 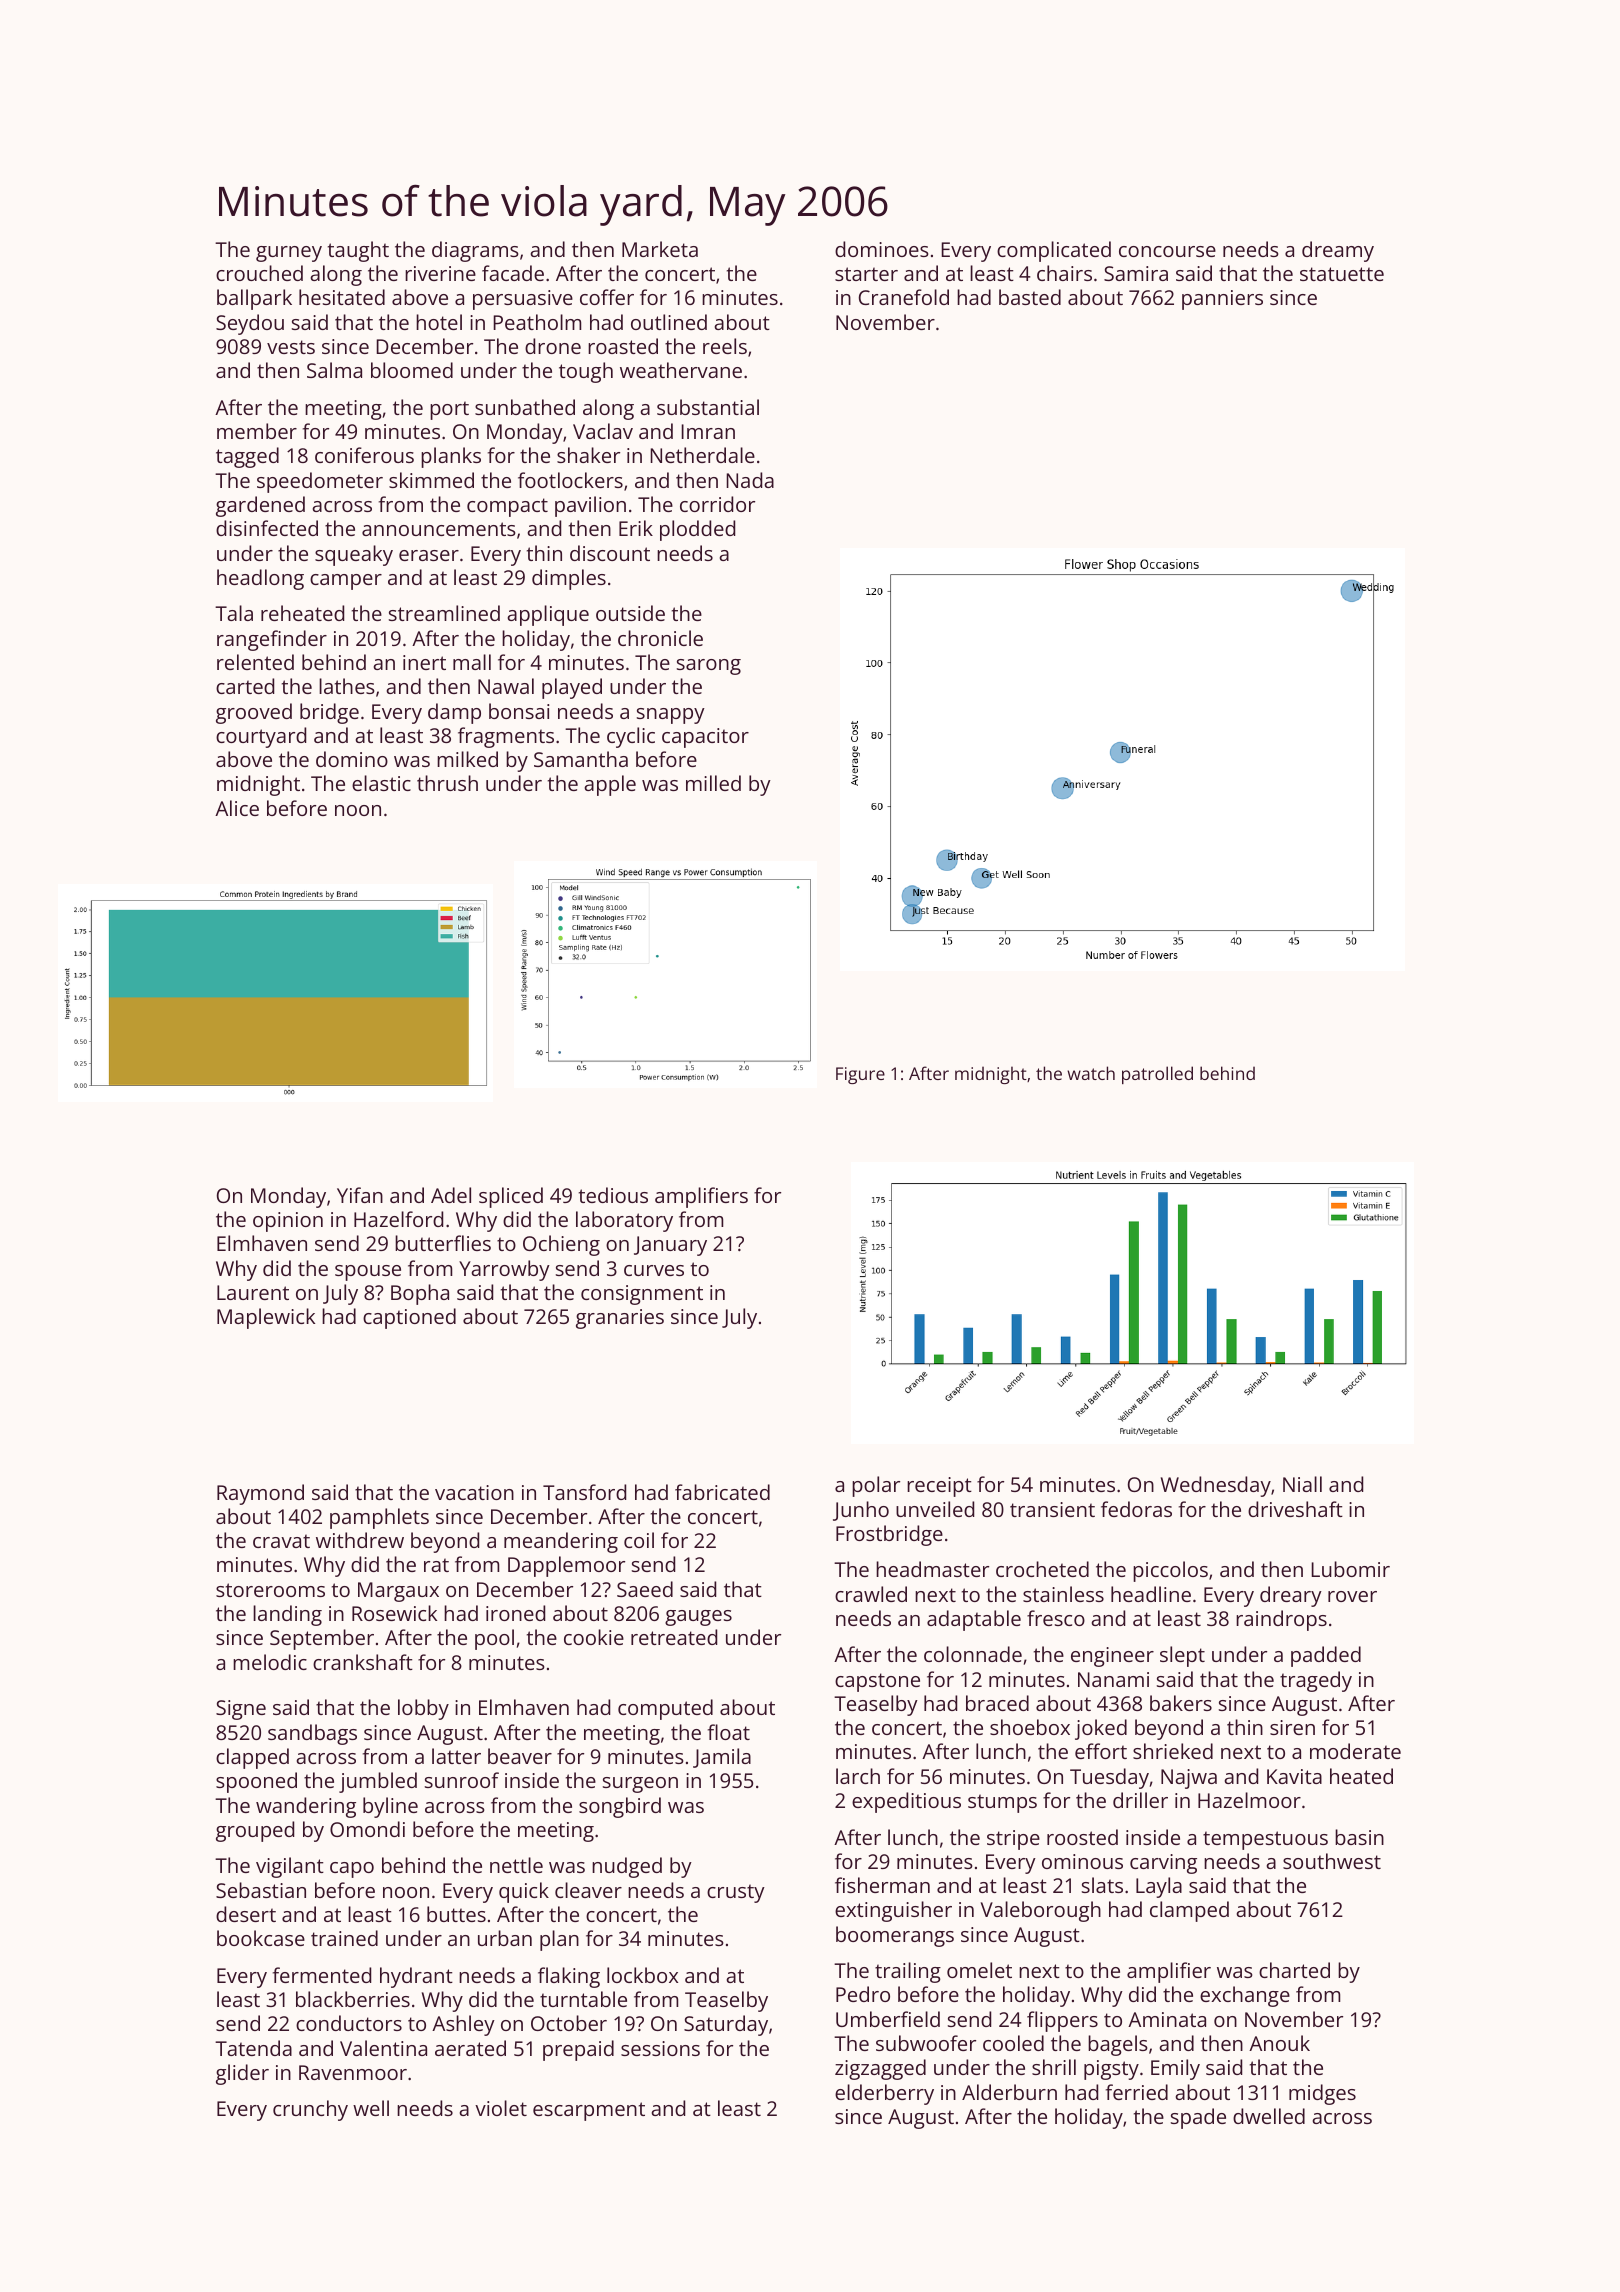 What do you see at coordinates (416, 1977) in the page?
I see `hydrant` at bounding box center [416, 1977].
